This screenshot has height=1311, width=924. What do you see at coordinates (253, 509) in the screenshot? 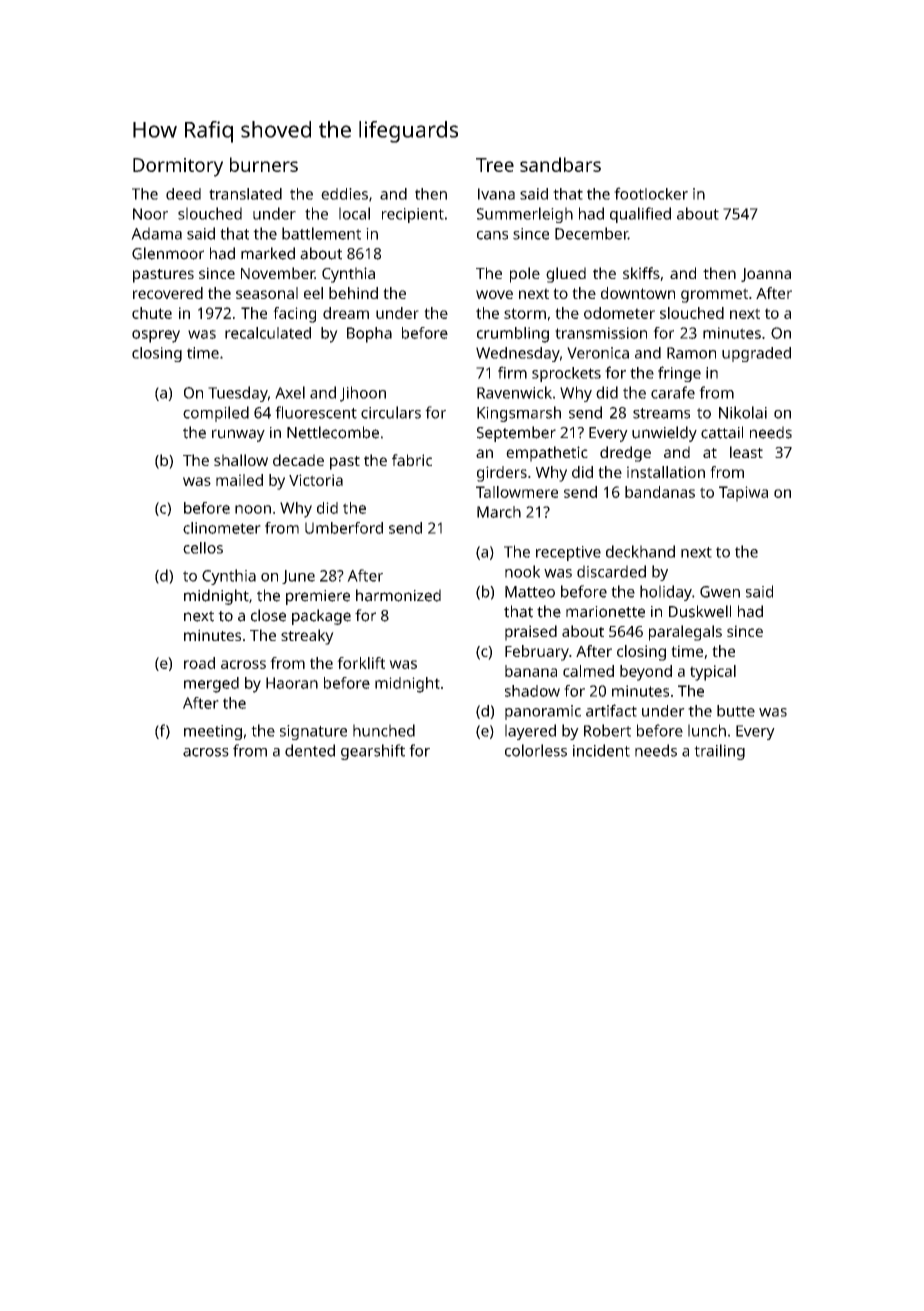
I see `noon` at bounding box center [253, 509].
